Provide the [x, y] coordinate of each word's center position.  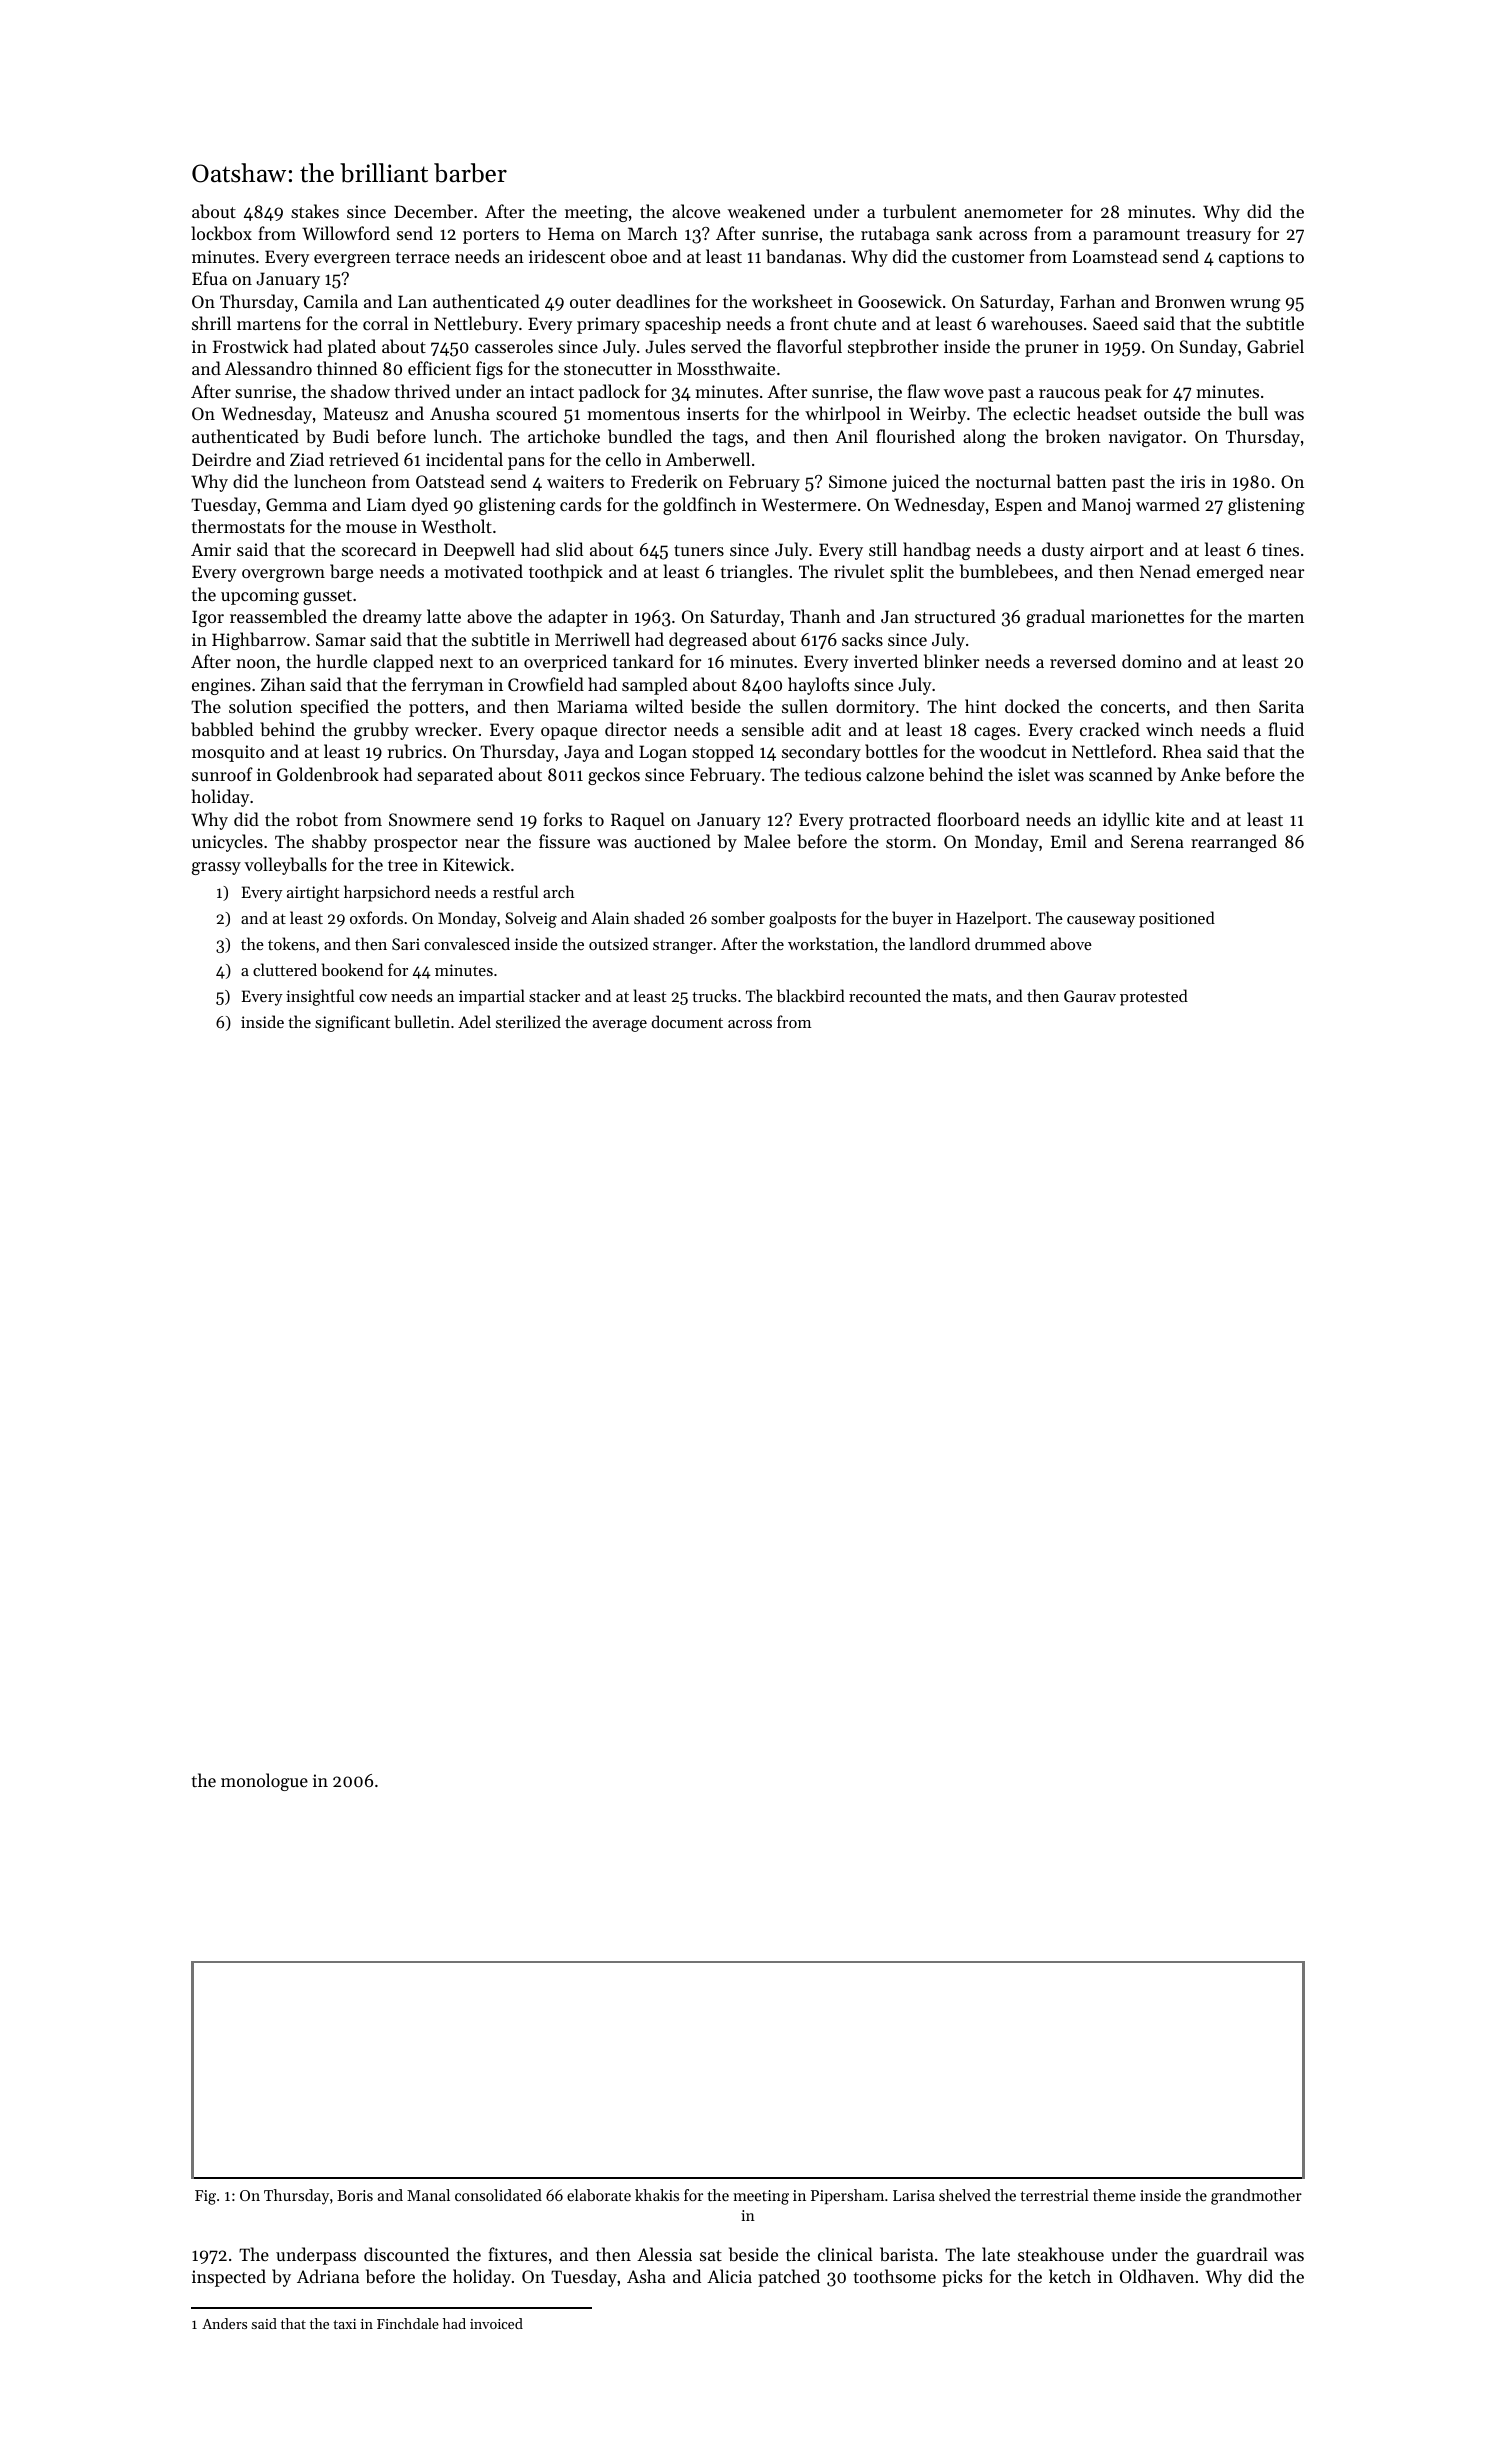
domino [1152, 661]
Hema [571, 233]
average [620, 1026]
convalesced [467, 943]
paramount [1136, 236]
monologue [264, 1782]
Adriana [328, 2276]
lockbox [221, 233]
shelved [965, 2195]
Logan [663, 753]
